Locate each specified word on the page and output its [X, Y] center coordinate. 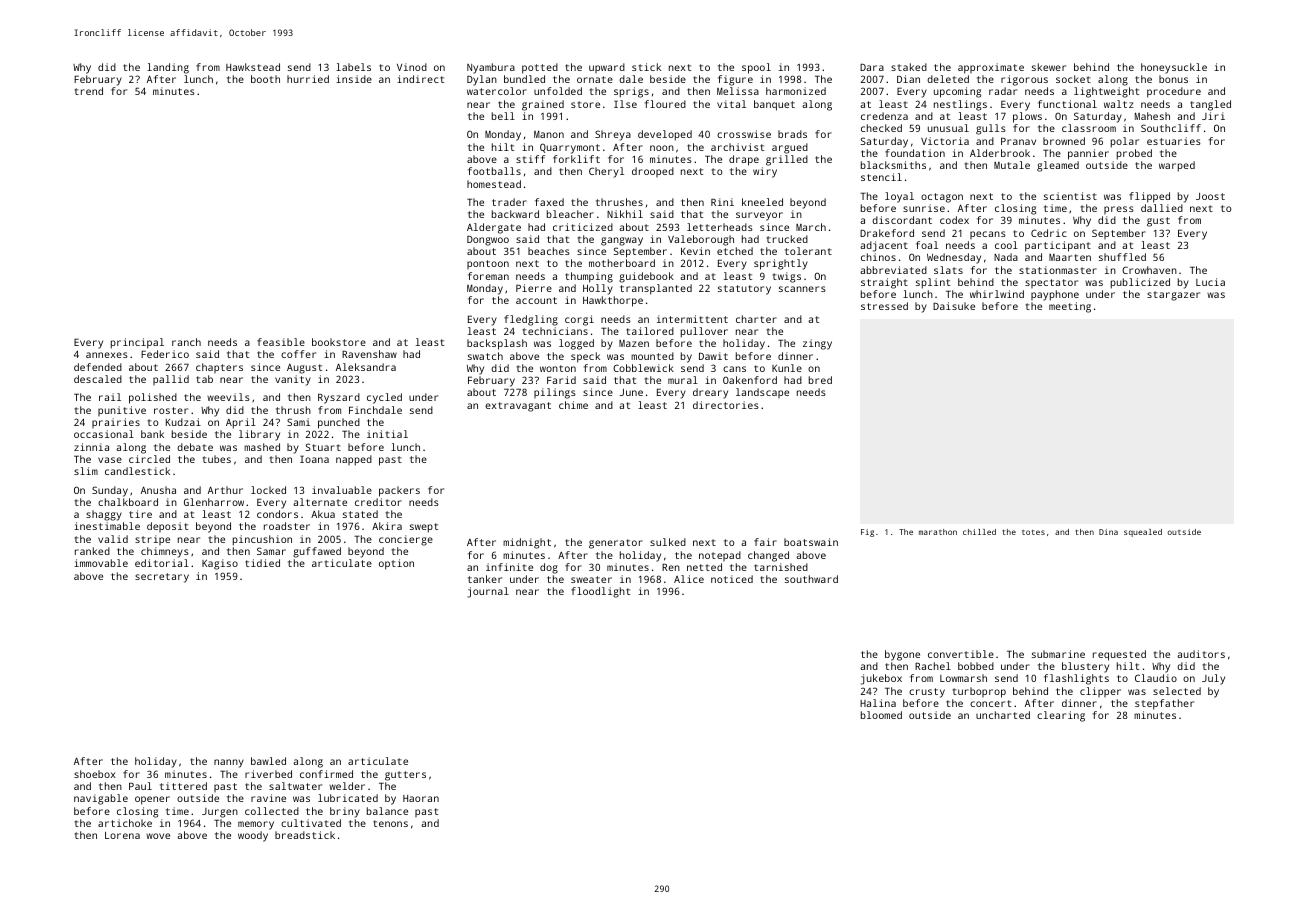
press [1119, 210]
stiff [530, 159]
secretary [162, 578]
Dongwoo [488, 240]
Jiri [1213, 116]
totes [1033, 532]
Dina [1108, 532]
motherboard [622, 263]
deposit [167, 527]
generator [616, 544]
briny [345, 812]
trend [89, 91]
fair [765, 542]
